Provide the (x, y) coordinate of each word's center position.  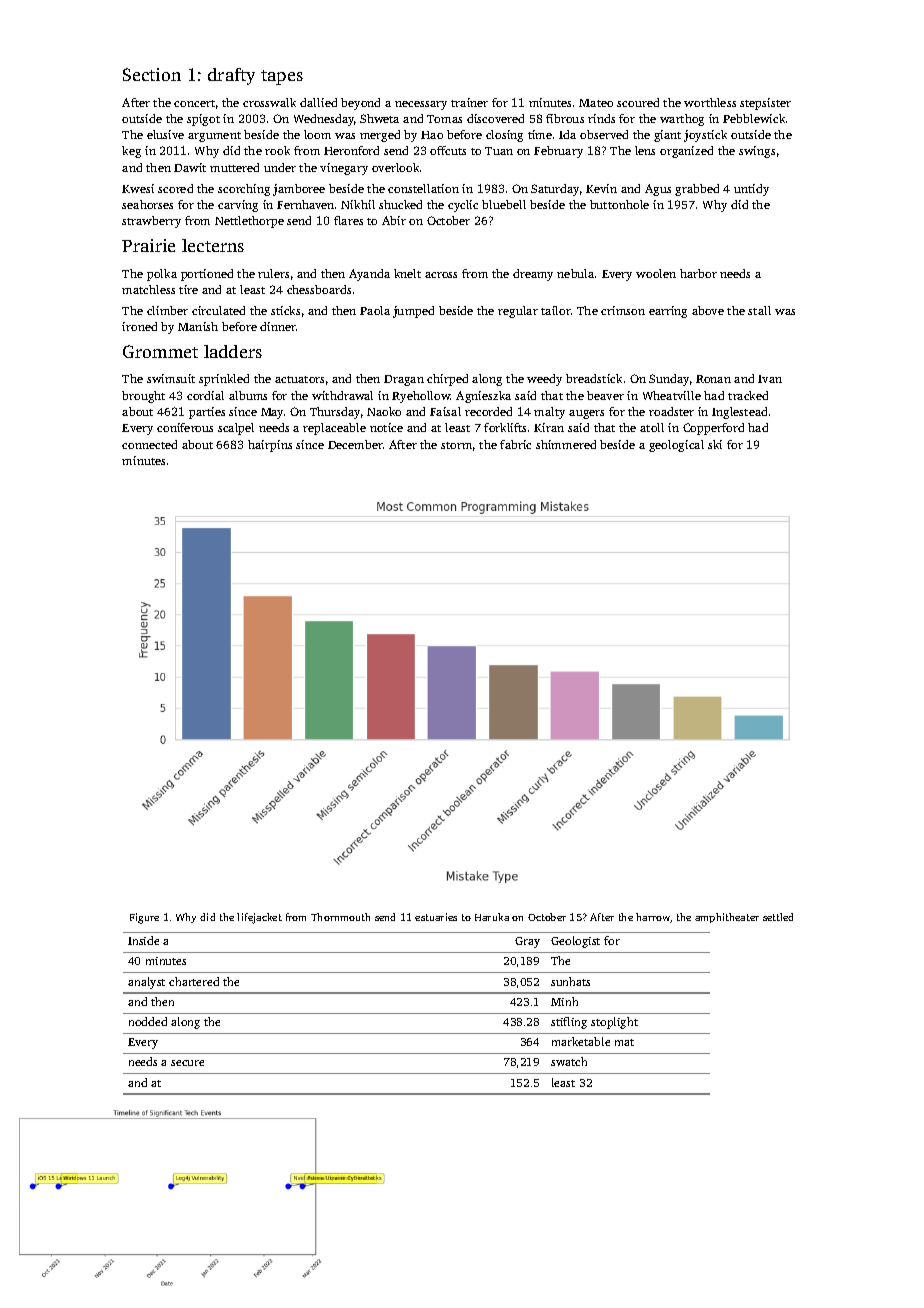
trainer (469, 102)
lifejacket (259, 918)
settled (778, 917)
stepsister (765, 104)
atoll (652, 427)
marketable (581, 1041)
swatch (569, 1061)
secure (187, 1063)
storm (456, 445)
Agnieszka (483, 397)
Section (152, 74)
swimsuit (171, 378)
